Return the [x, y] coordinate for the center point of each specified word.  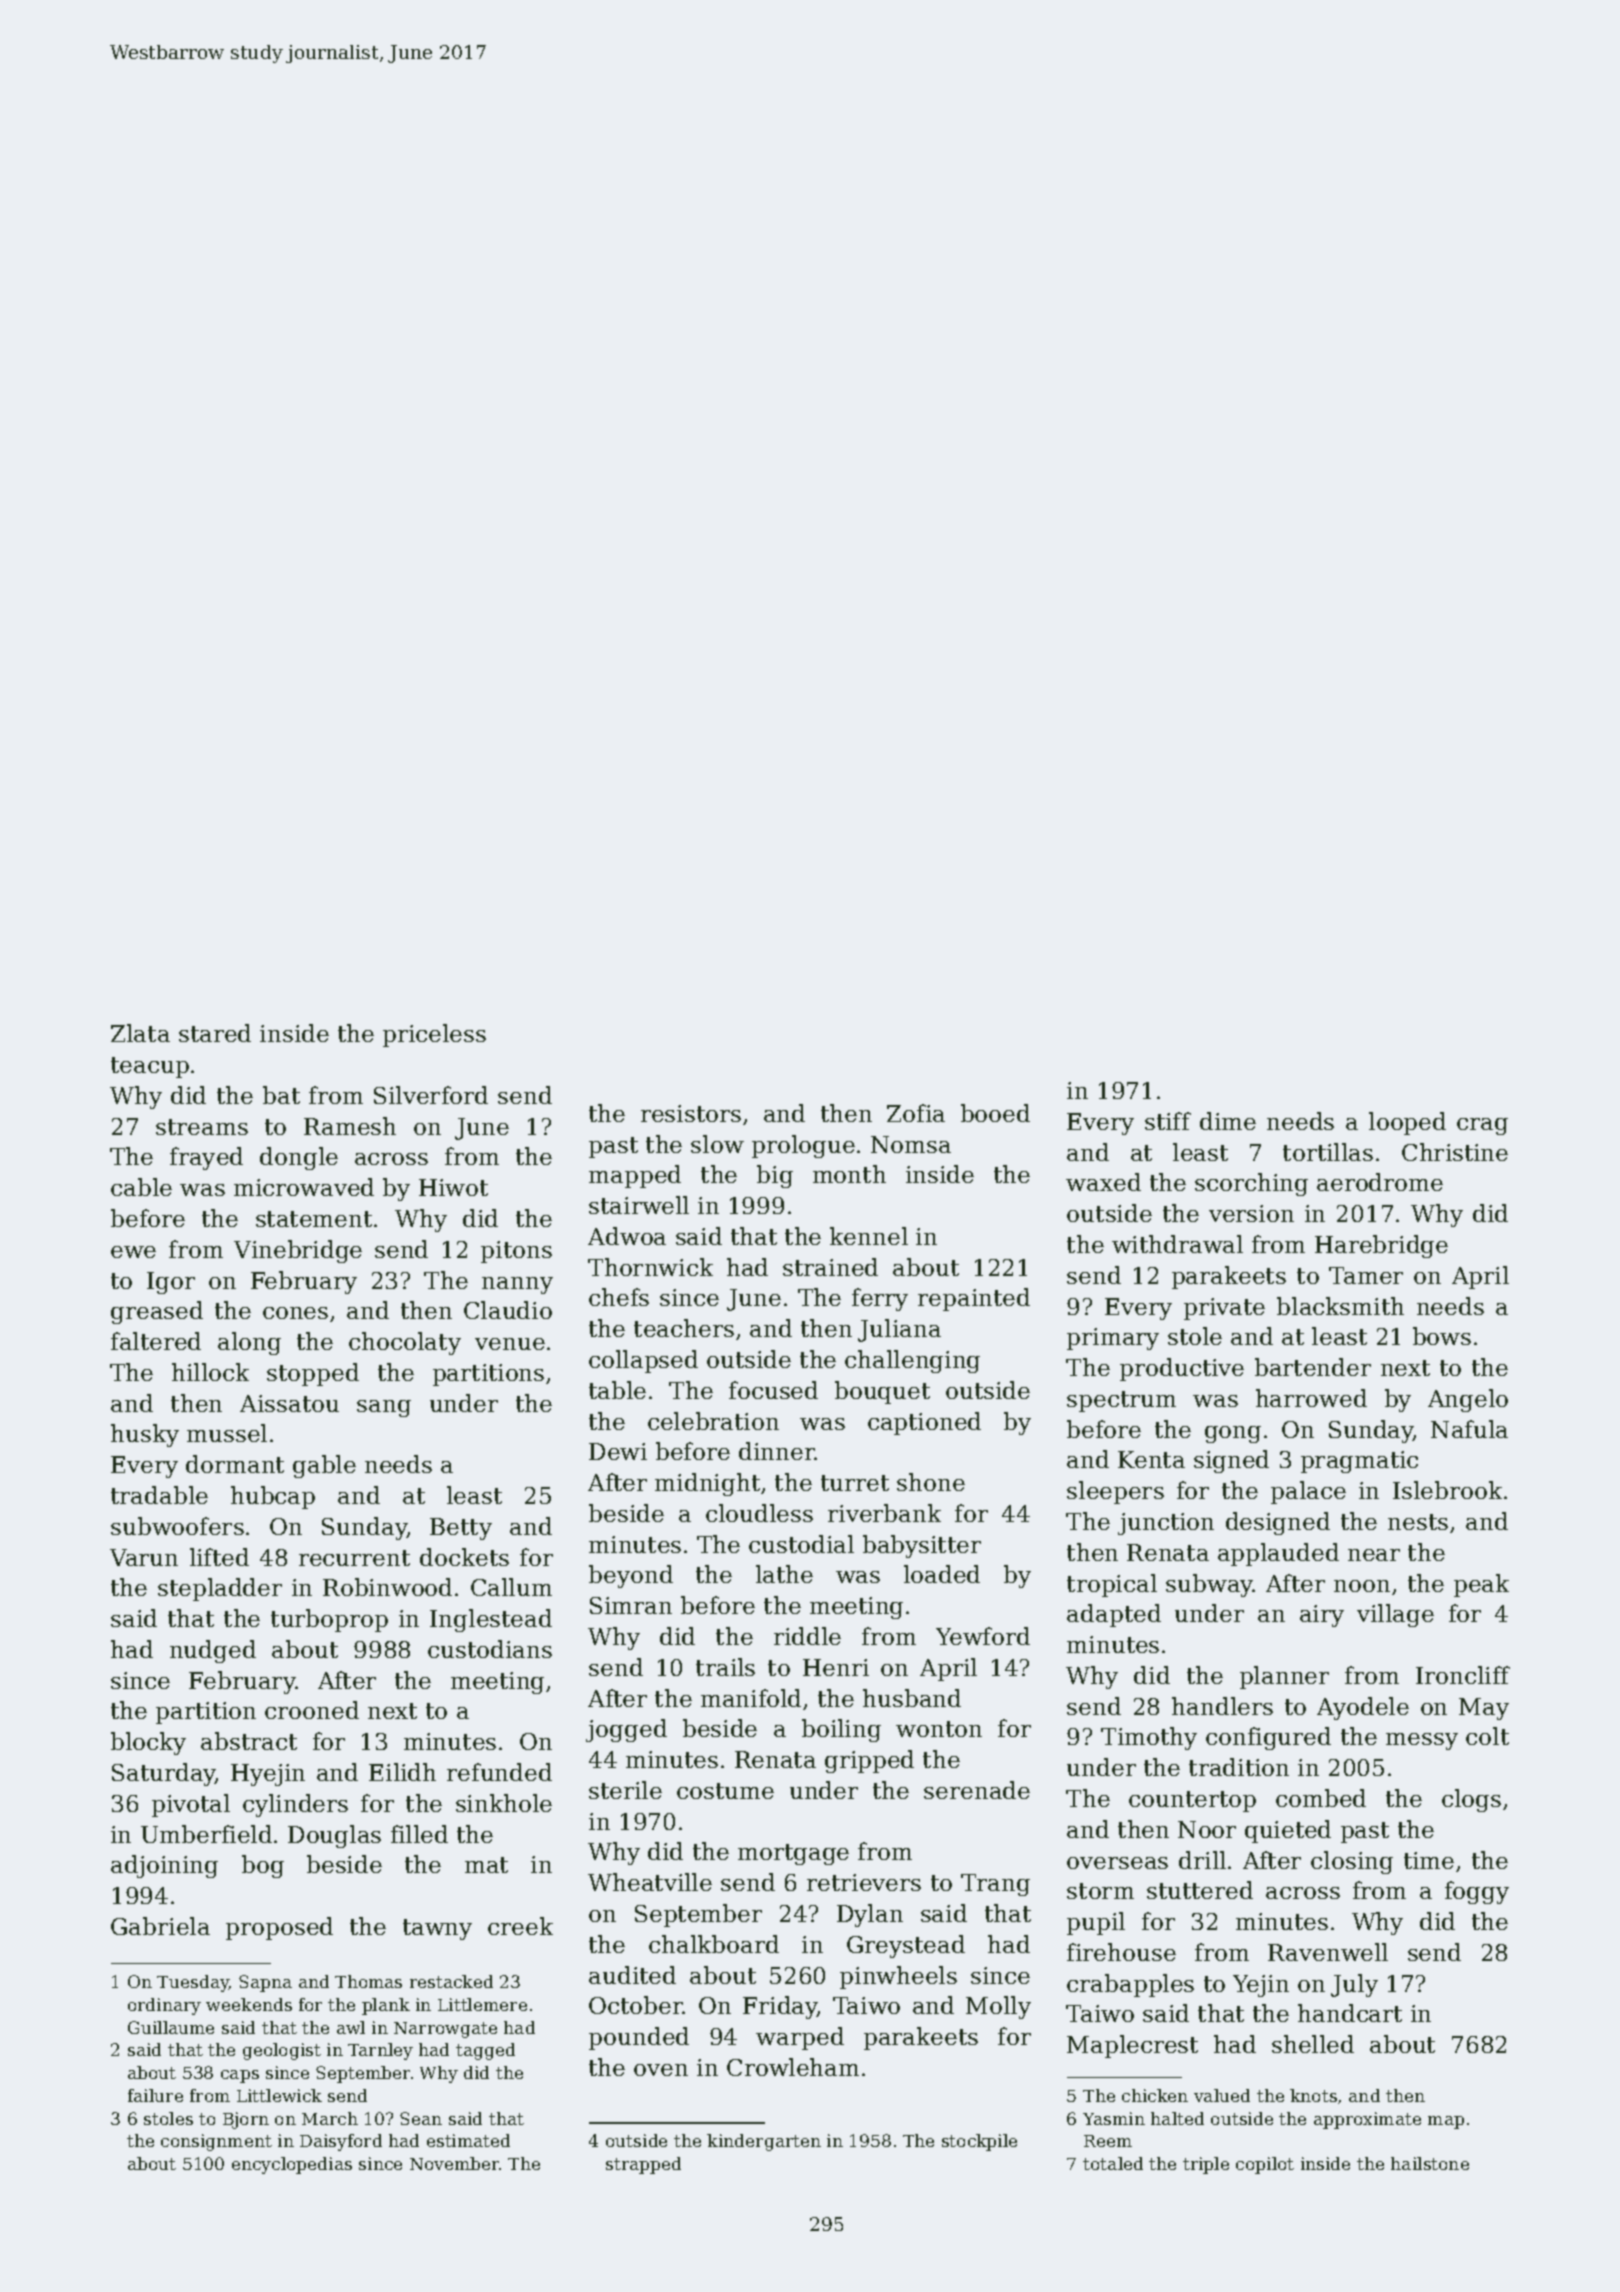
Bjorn [246, 2120]
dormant [235, 1464]
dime [1228, 1121]
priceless [434, 1035]
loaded [942, 1574]
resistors [691, 1113]
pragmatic [1359, 1462]
